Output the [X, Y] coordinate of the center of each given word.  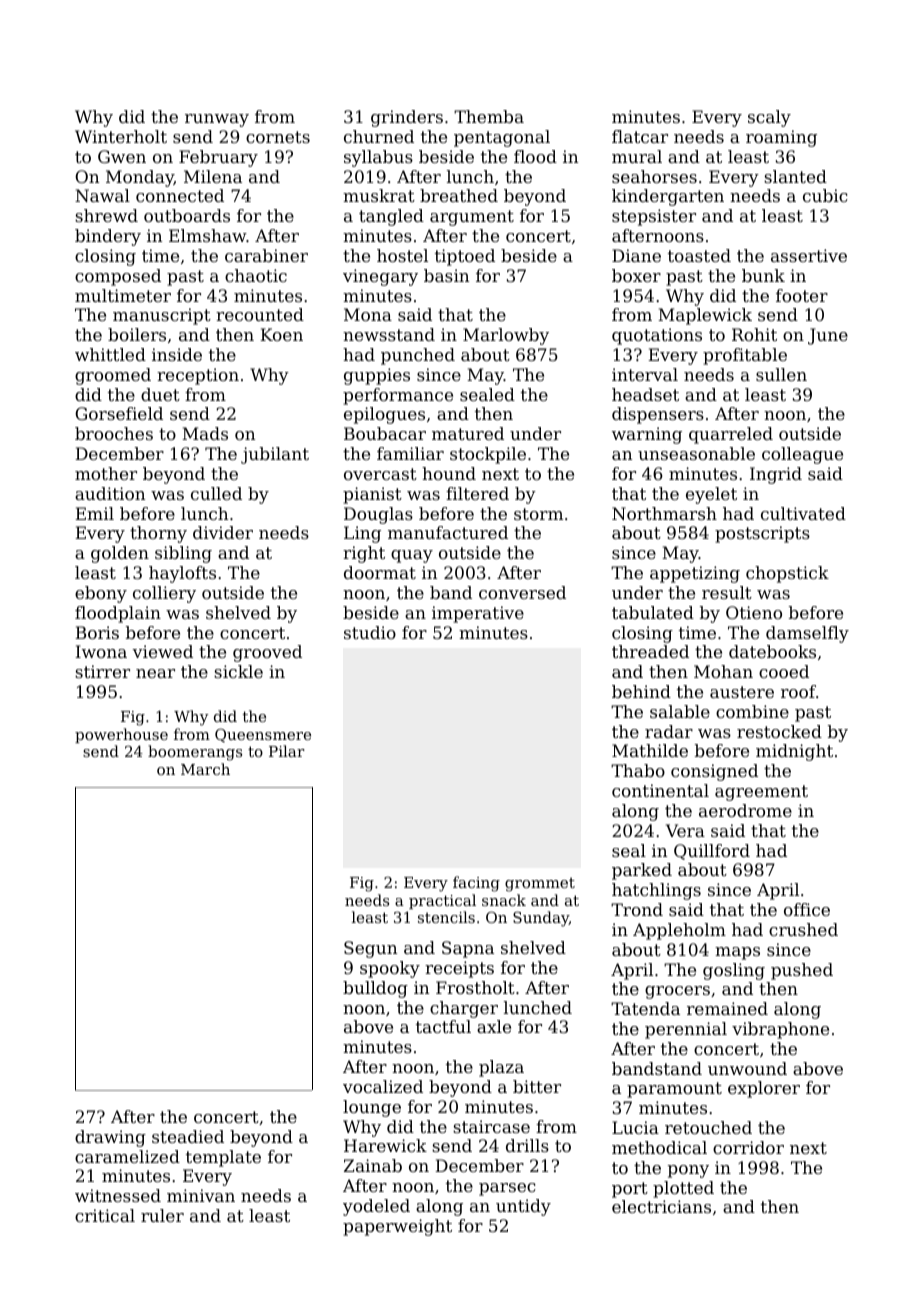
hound [449, 473]
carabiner [266, 255]
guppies [377, 376]
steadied [188, 1136]
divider [223, 532]
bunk [763, 275]
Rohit [754, 334]
